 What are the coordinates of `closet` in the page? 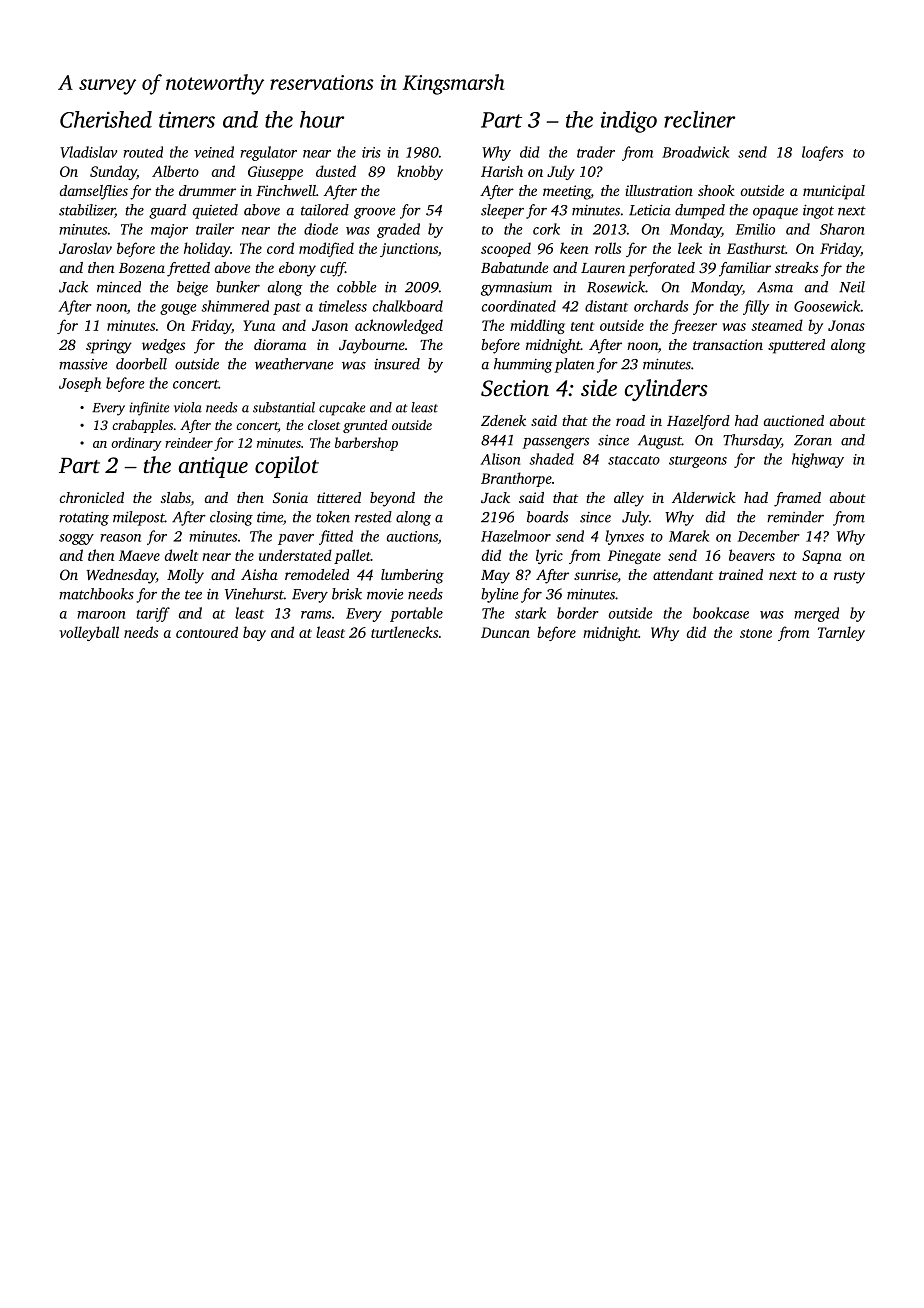 It's located at (324, 425).
